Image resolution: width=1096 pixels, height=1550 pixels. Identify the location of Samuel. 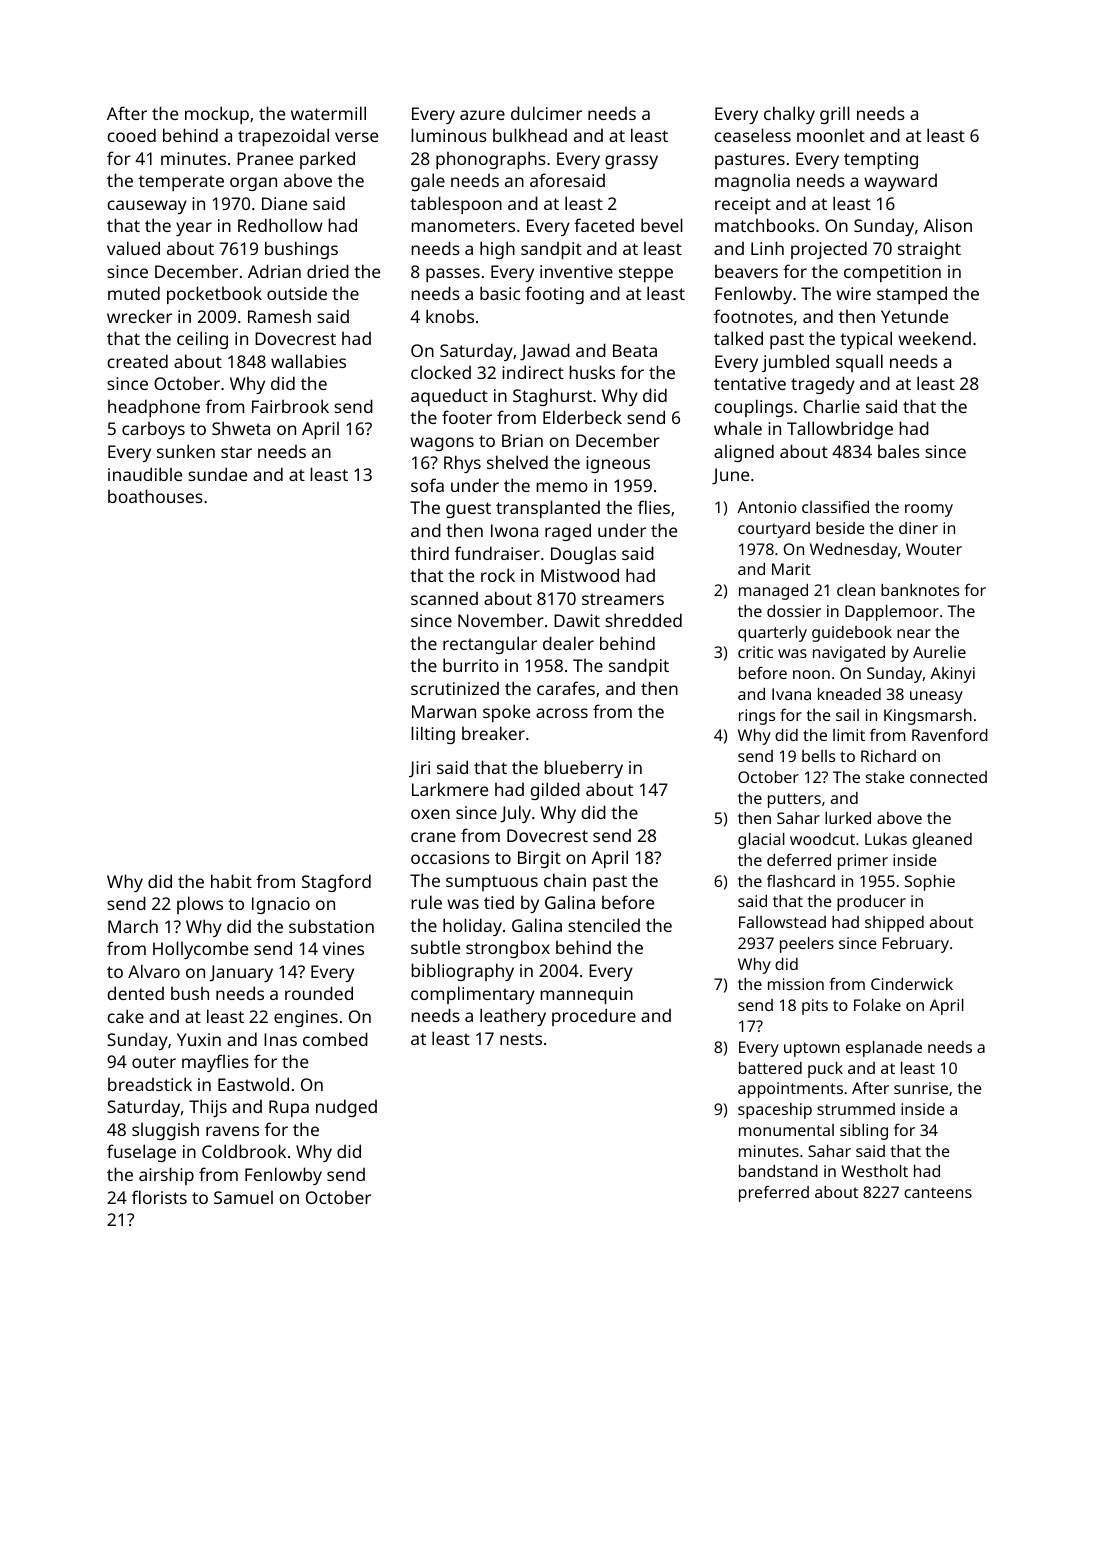
(243, 1197).
